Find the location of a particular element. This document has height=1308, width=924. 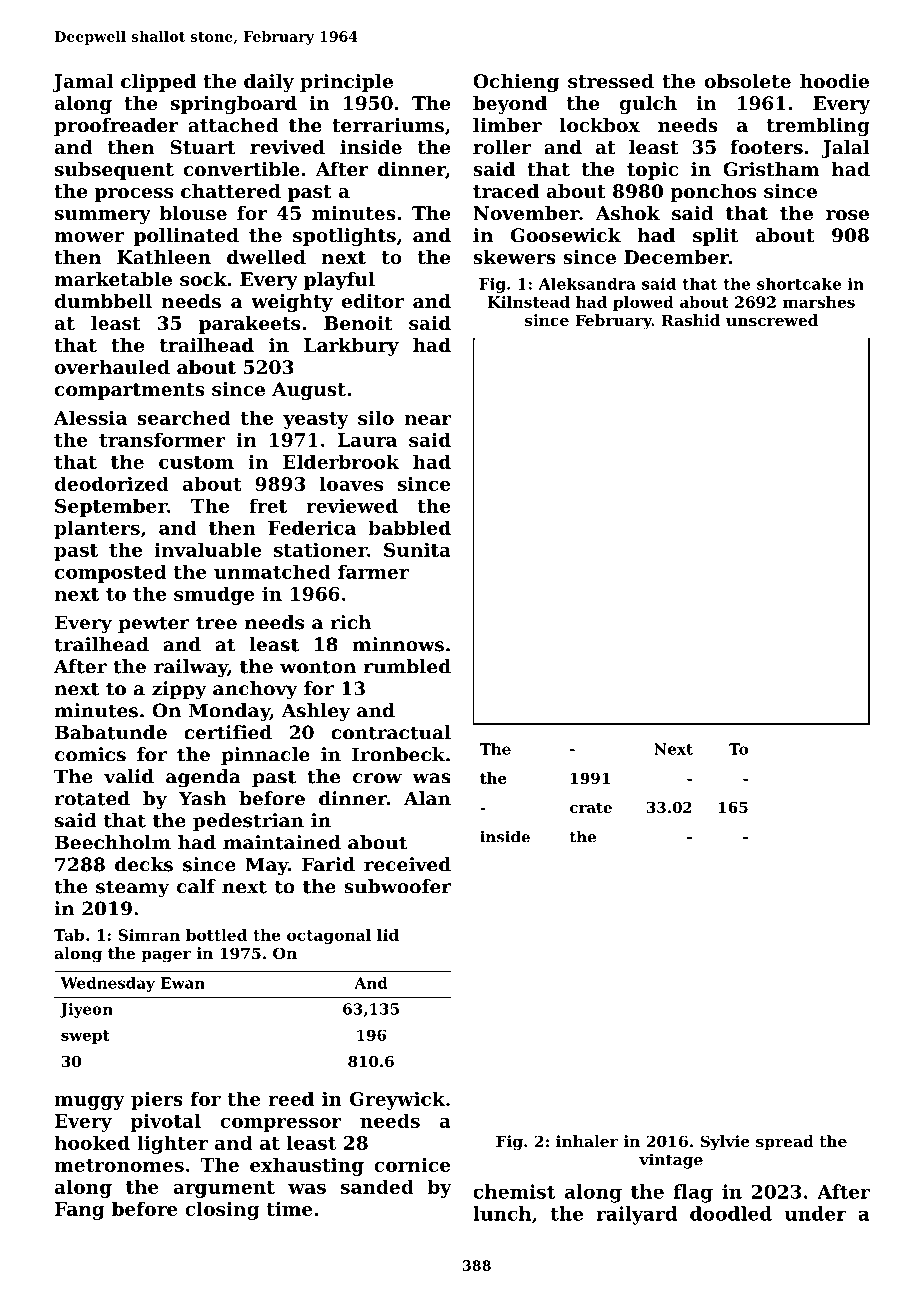

principle is located at coordinates (346, 83).
